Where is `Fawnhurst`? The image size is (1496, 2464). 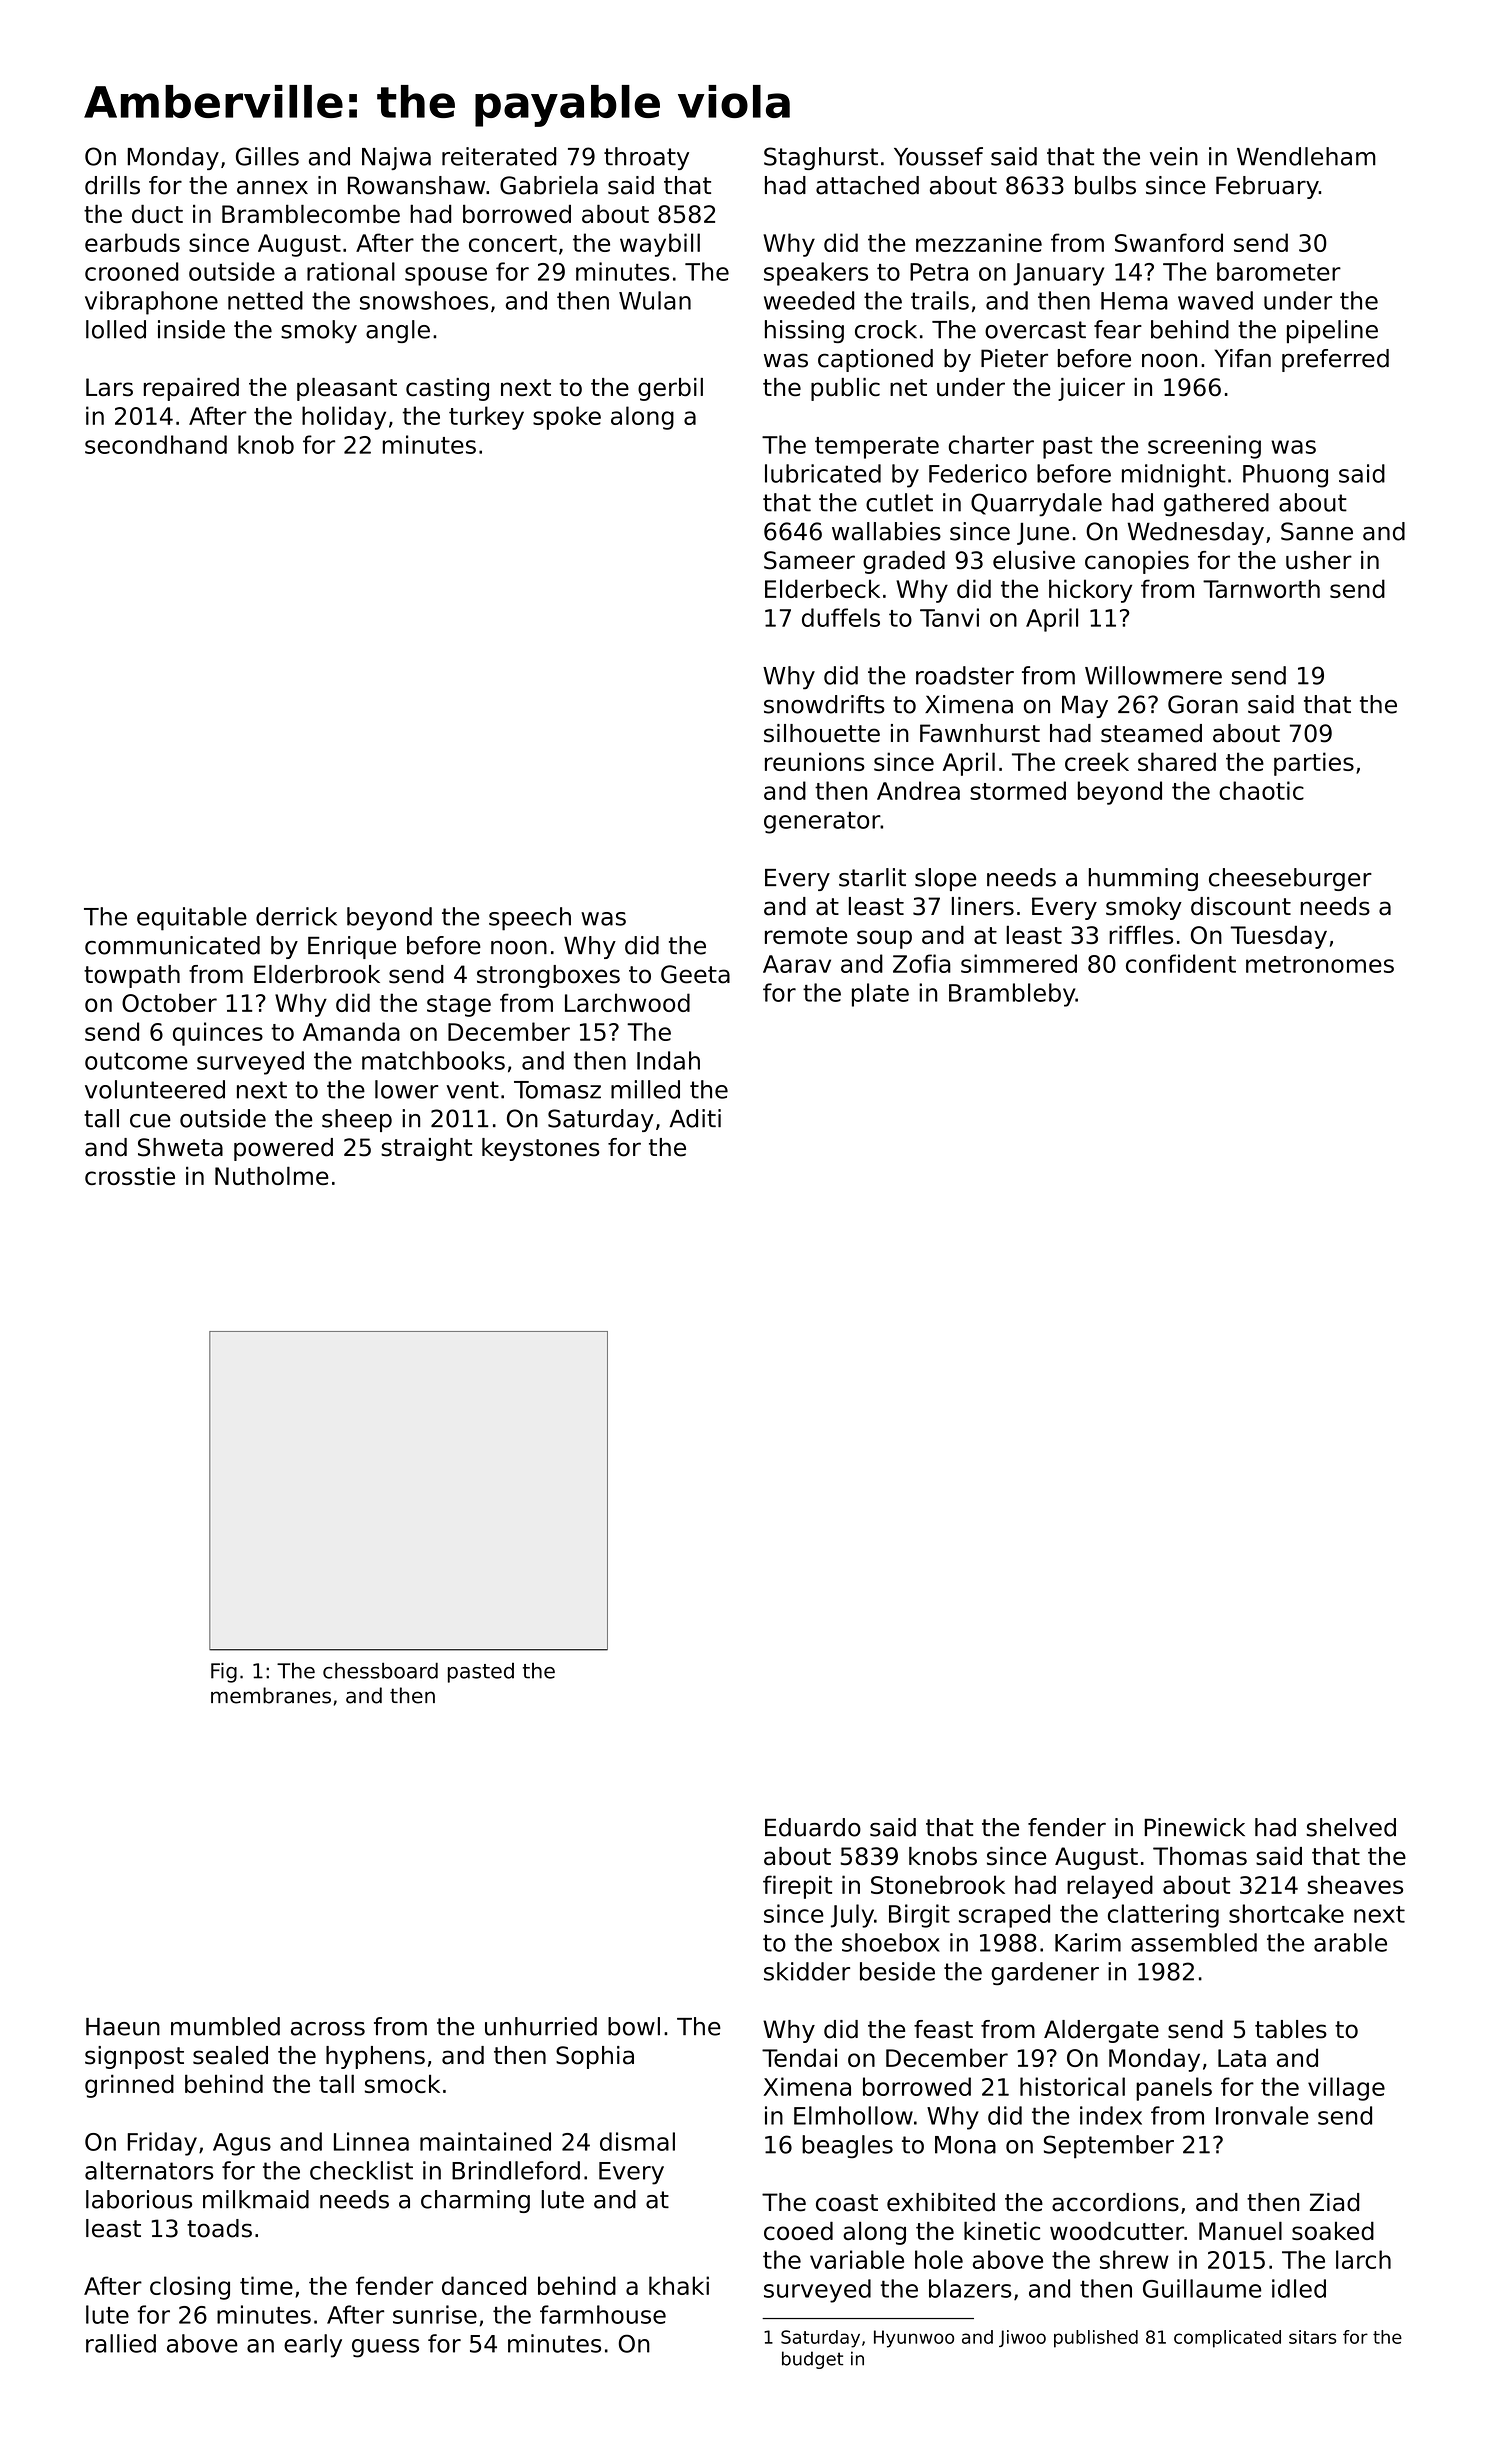 Fawnhurst is located at coordinates (980, 733).
